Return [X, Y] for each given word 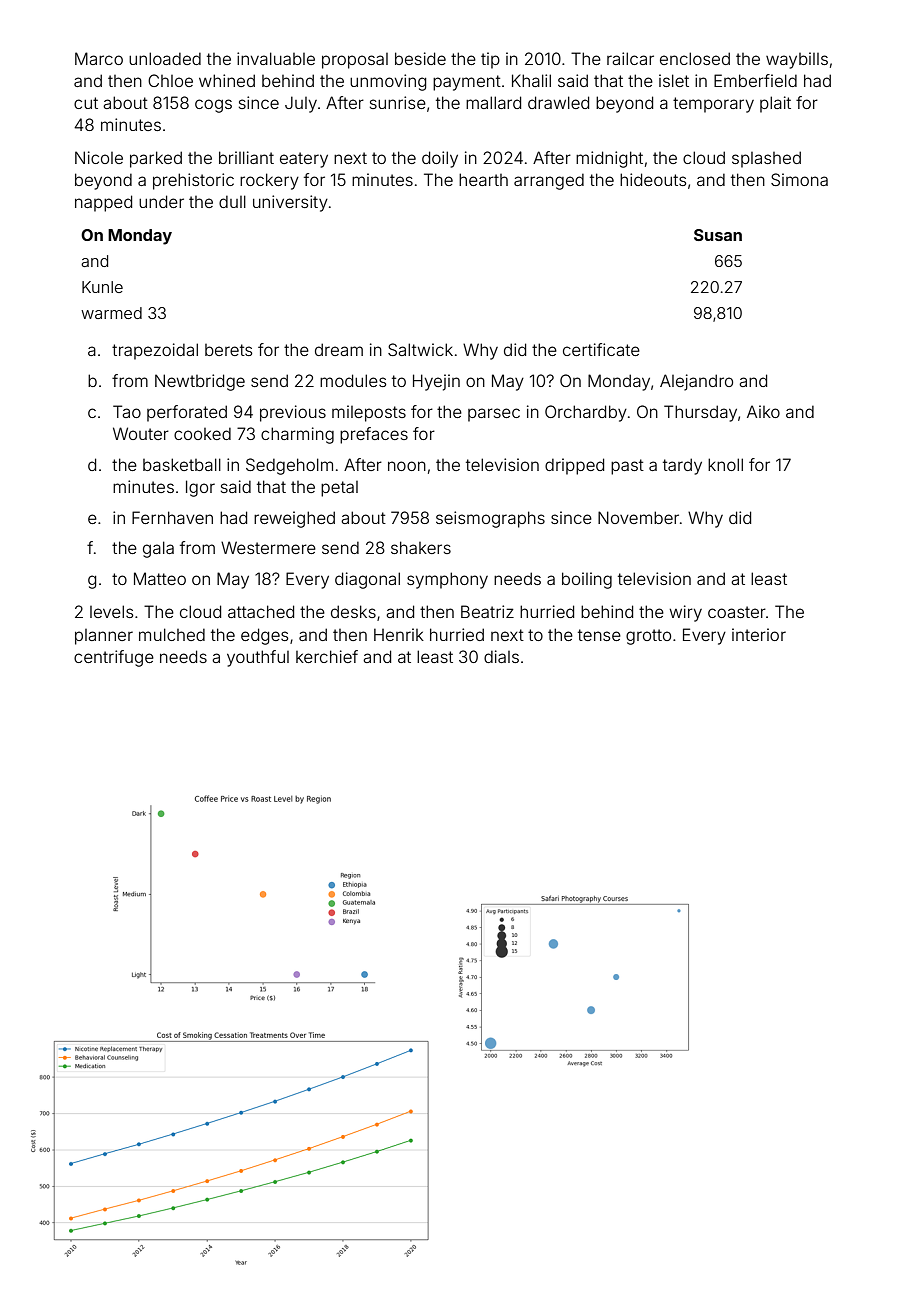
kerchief [327, 656]
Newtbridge [200, 382]
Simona [799, 179]
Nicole [99, 157]
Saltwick [420, 349]
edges [264, 636]
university [290, 203]
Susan [718, 235]
